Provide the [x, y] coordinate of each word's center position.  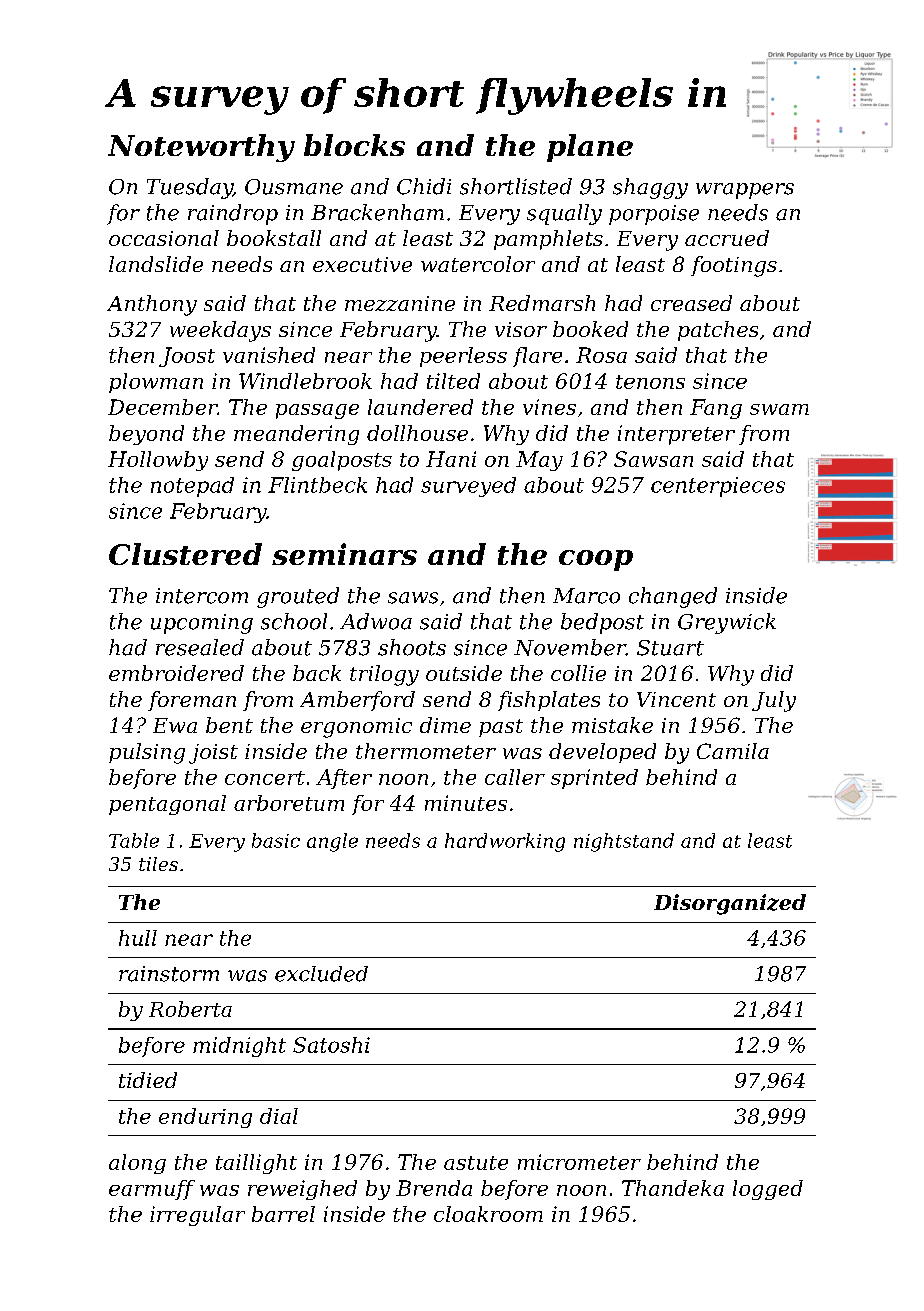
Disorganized [730, 904]
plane [590, 148]
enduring [205, 1118]
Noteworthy [201, 148]
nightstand [624, 842]
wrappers [745, 191]
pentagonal [167, 805]
